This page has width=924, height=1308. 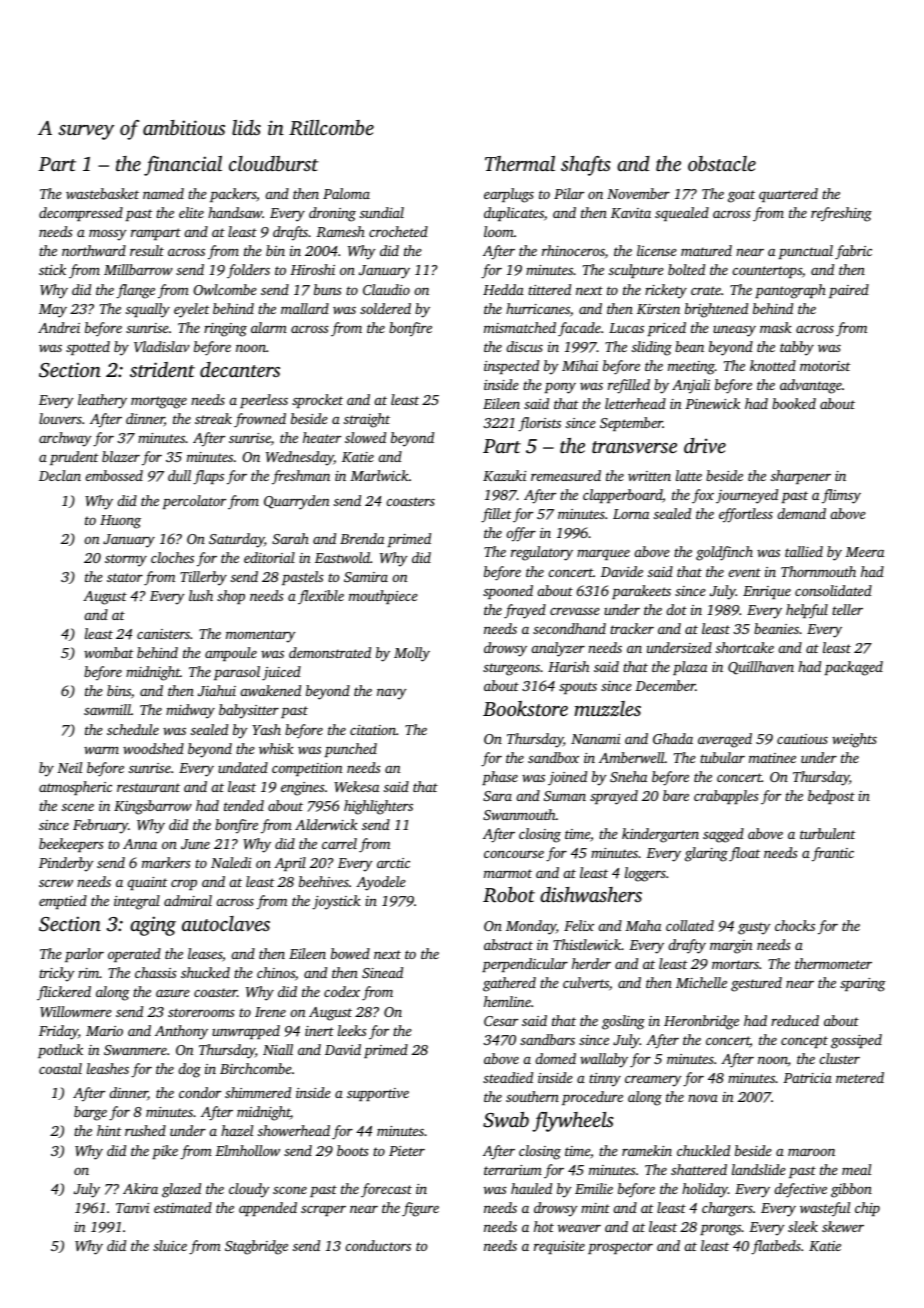 I want to click on Ghada, so click(x=673, y=738).
